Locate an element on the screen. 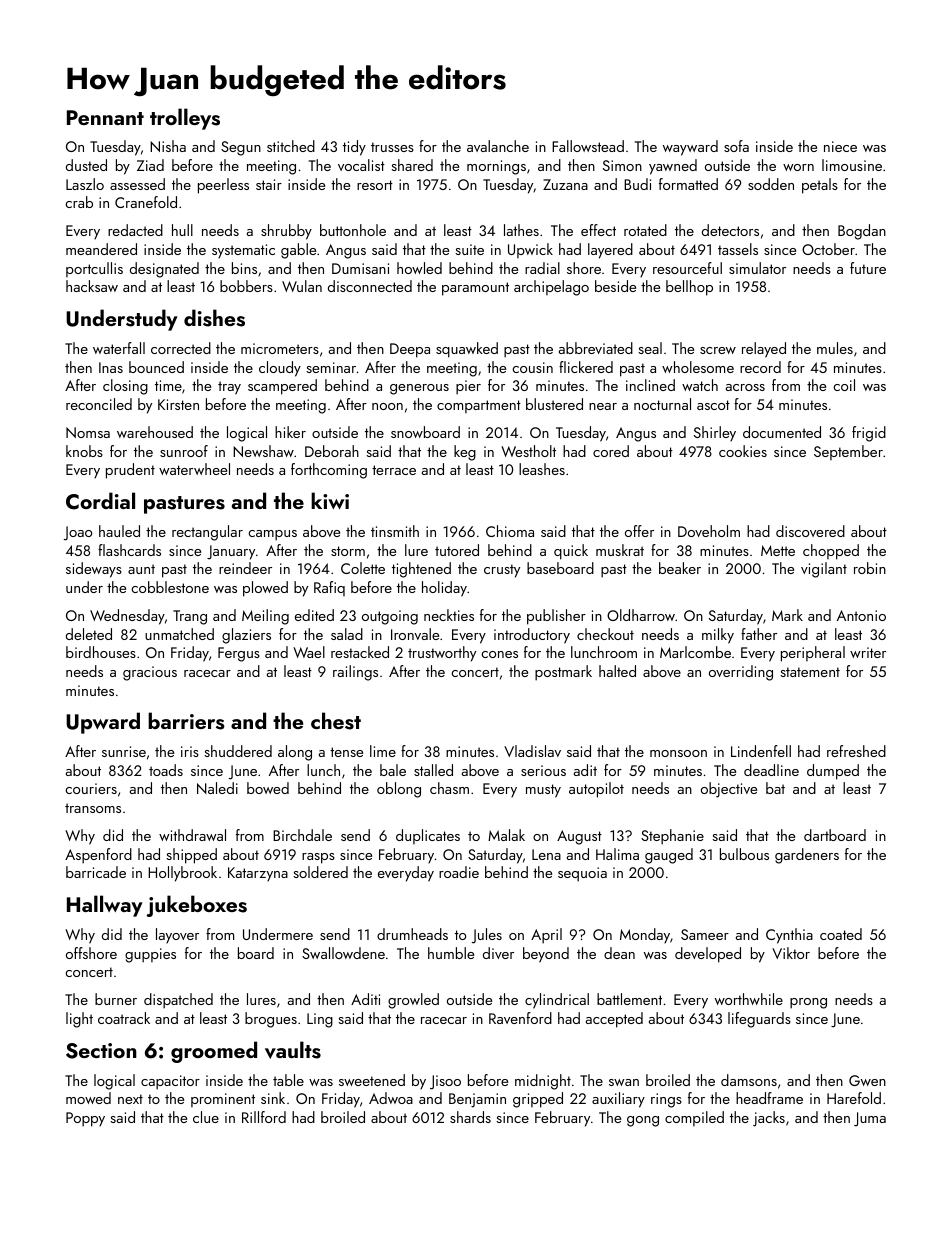  trusses is located at coordinates (392, 147).
